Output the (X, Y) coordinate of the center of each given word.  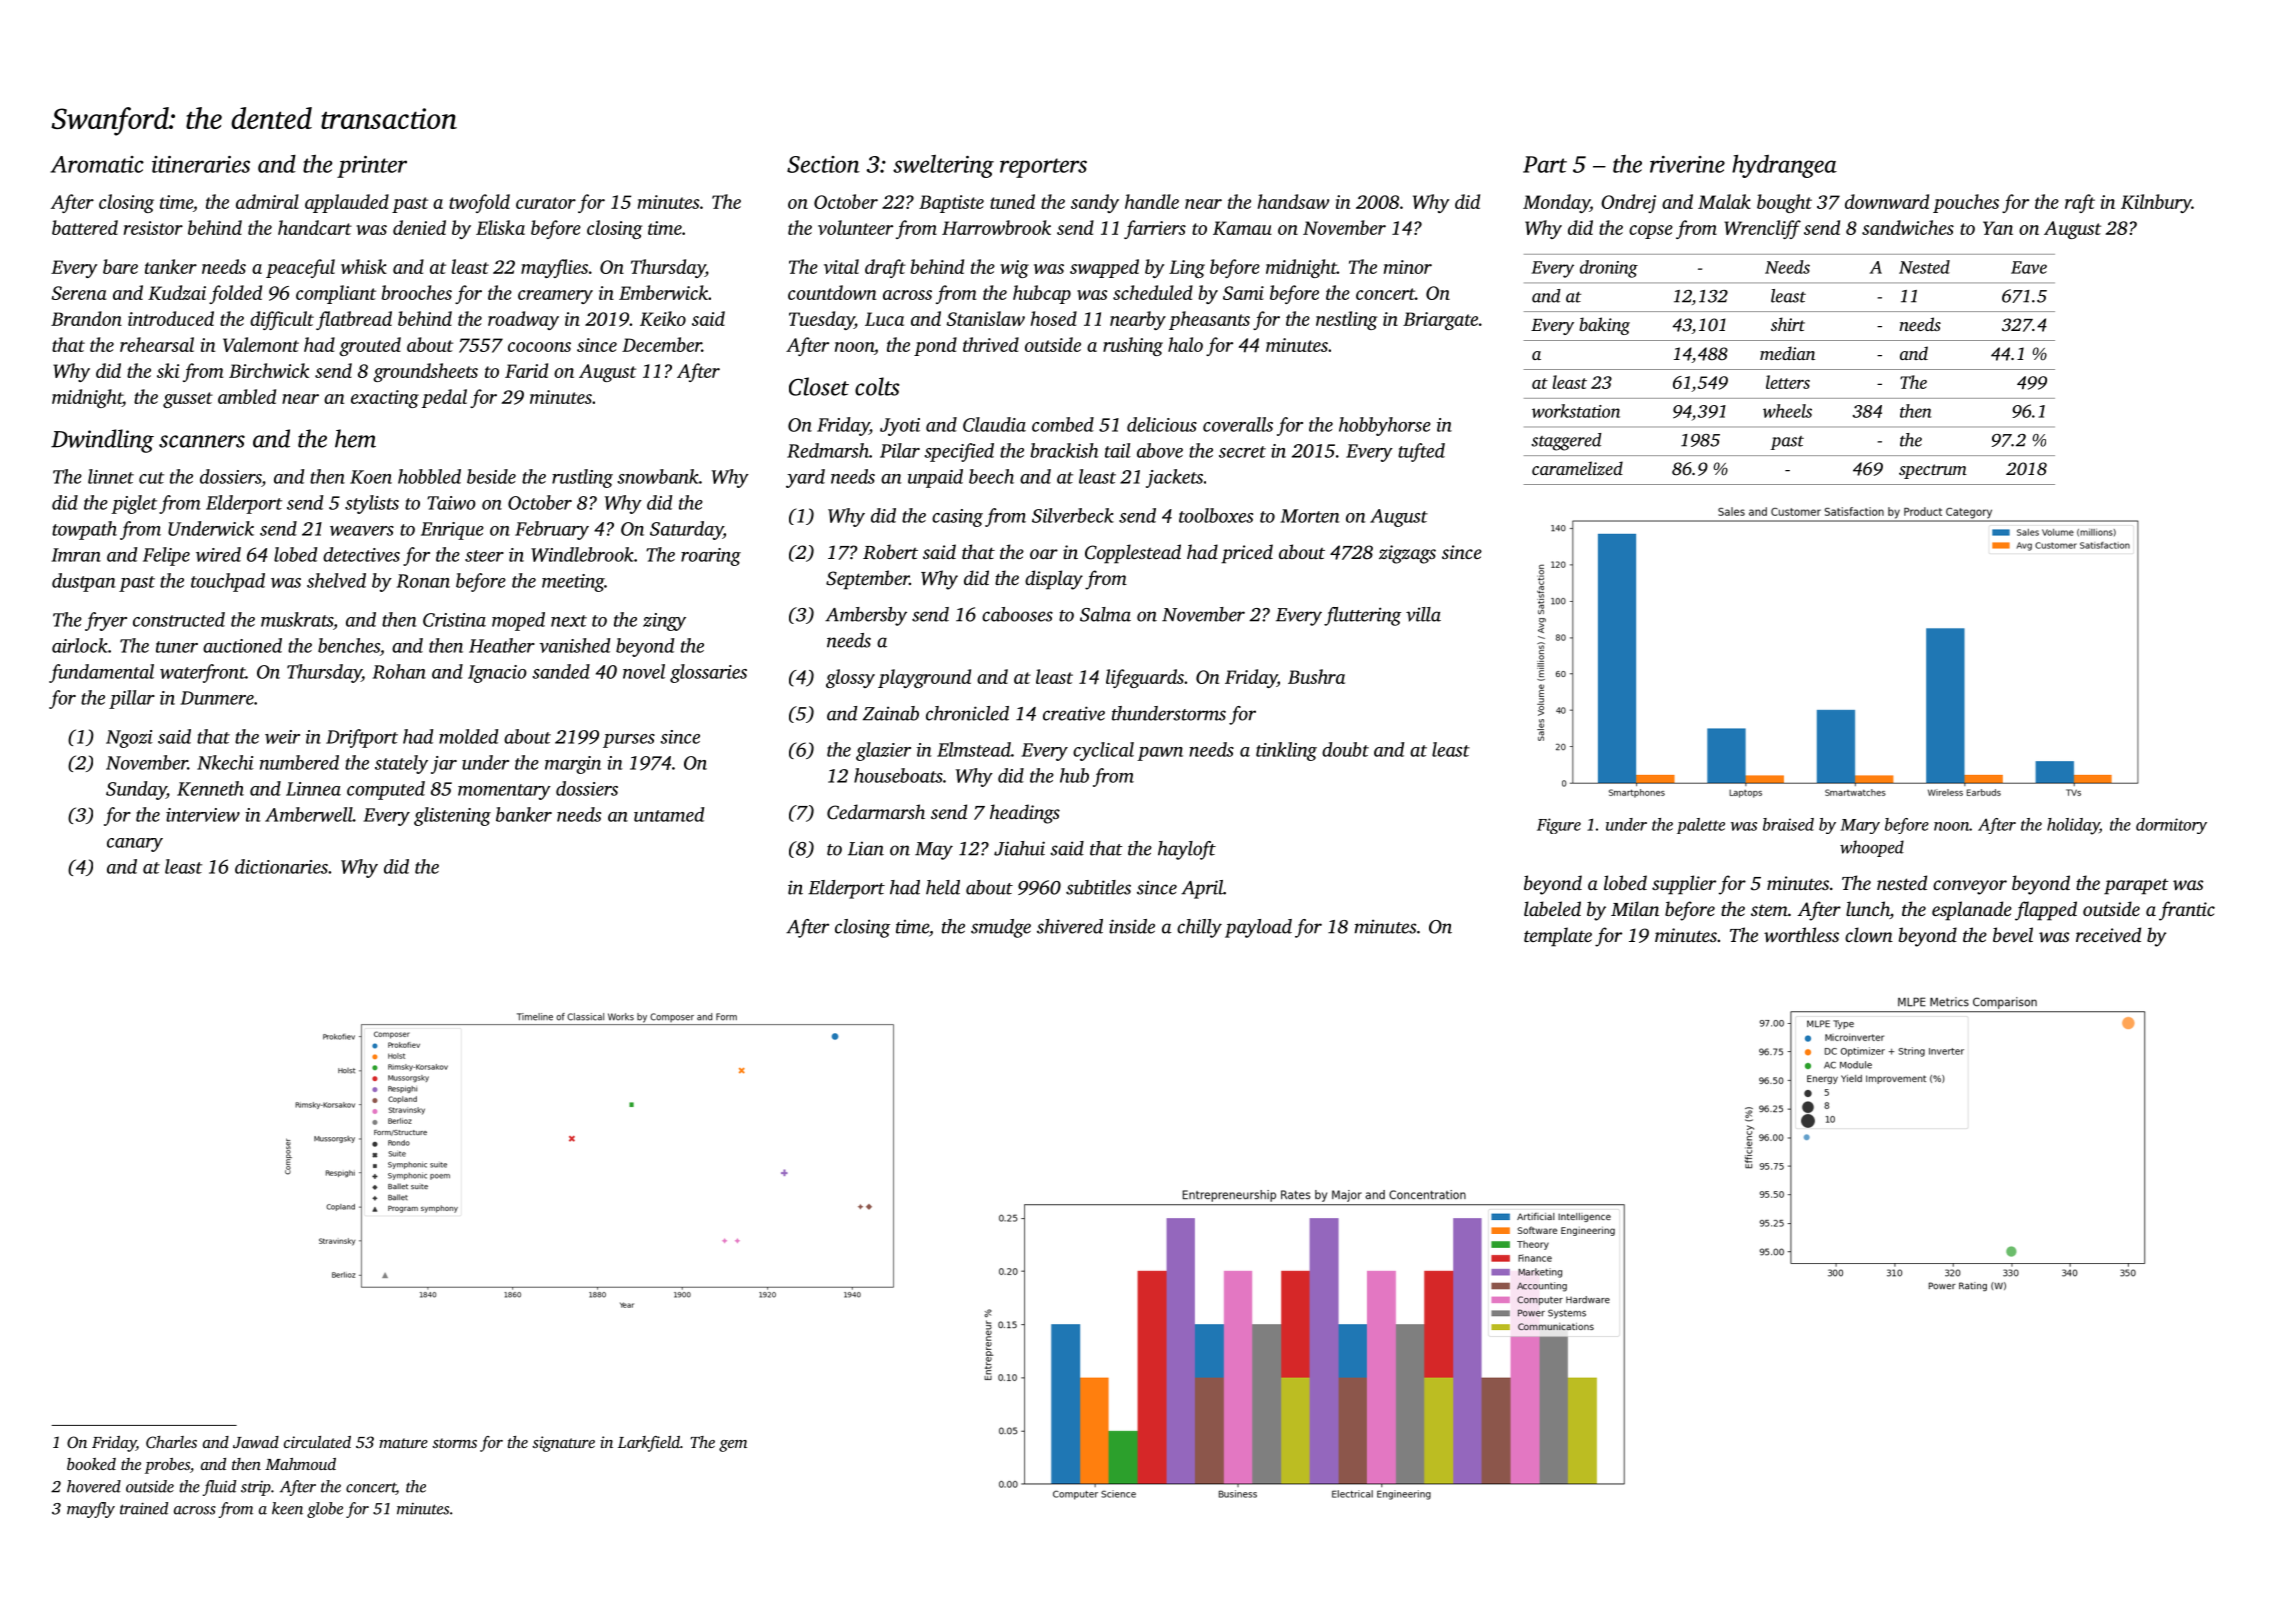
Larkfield (649, 1444)
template (1558, 937)
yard (805, 478)
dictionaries (281, 866)
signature (563, 1444)
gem (733, 1446)
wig (1015, 269)
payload (1258, 928)
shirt (1788, 324)
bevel (2013, 934)
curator (546, 203)
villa (1423, 614)
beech (991, 476)
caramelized (1577, 468)
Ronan (423, 581)
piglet (134, 504)
